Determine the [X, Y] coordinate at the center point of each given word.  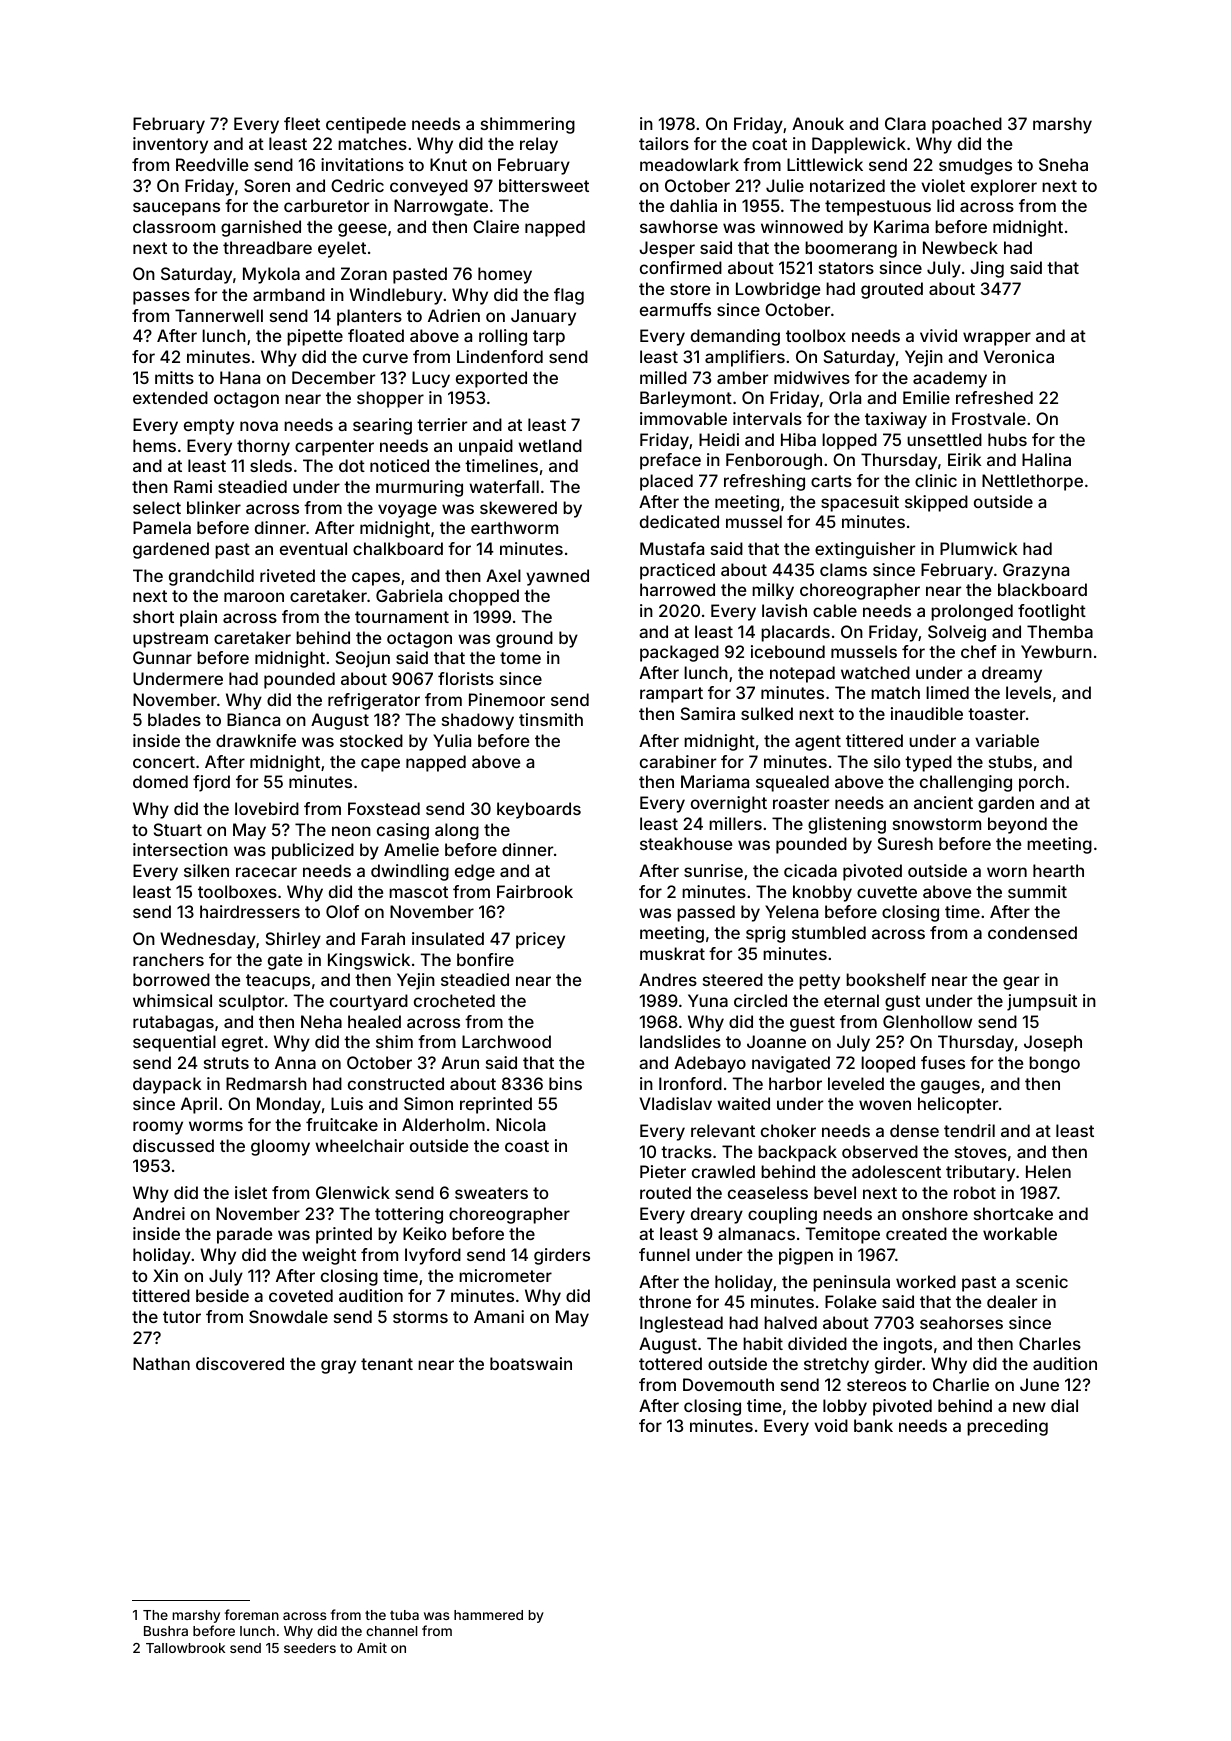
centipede [366, 125]
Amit [372, 1647]
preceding [1007, 1427]
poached [967, 125]
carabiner [678, 761]
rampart [671, 695]
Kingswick [369, 961]
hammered [488, 1615]
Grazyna [1036, 571]
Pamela [162, 527]
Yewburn [1056, 651]
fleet [302, 123]
